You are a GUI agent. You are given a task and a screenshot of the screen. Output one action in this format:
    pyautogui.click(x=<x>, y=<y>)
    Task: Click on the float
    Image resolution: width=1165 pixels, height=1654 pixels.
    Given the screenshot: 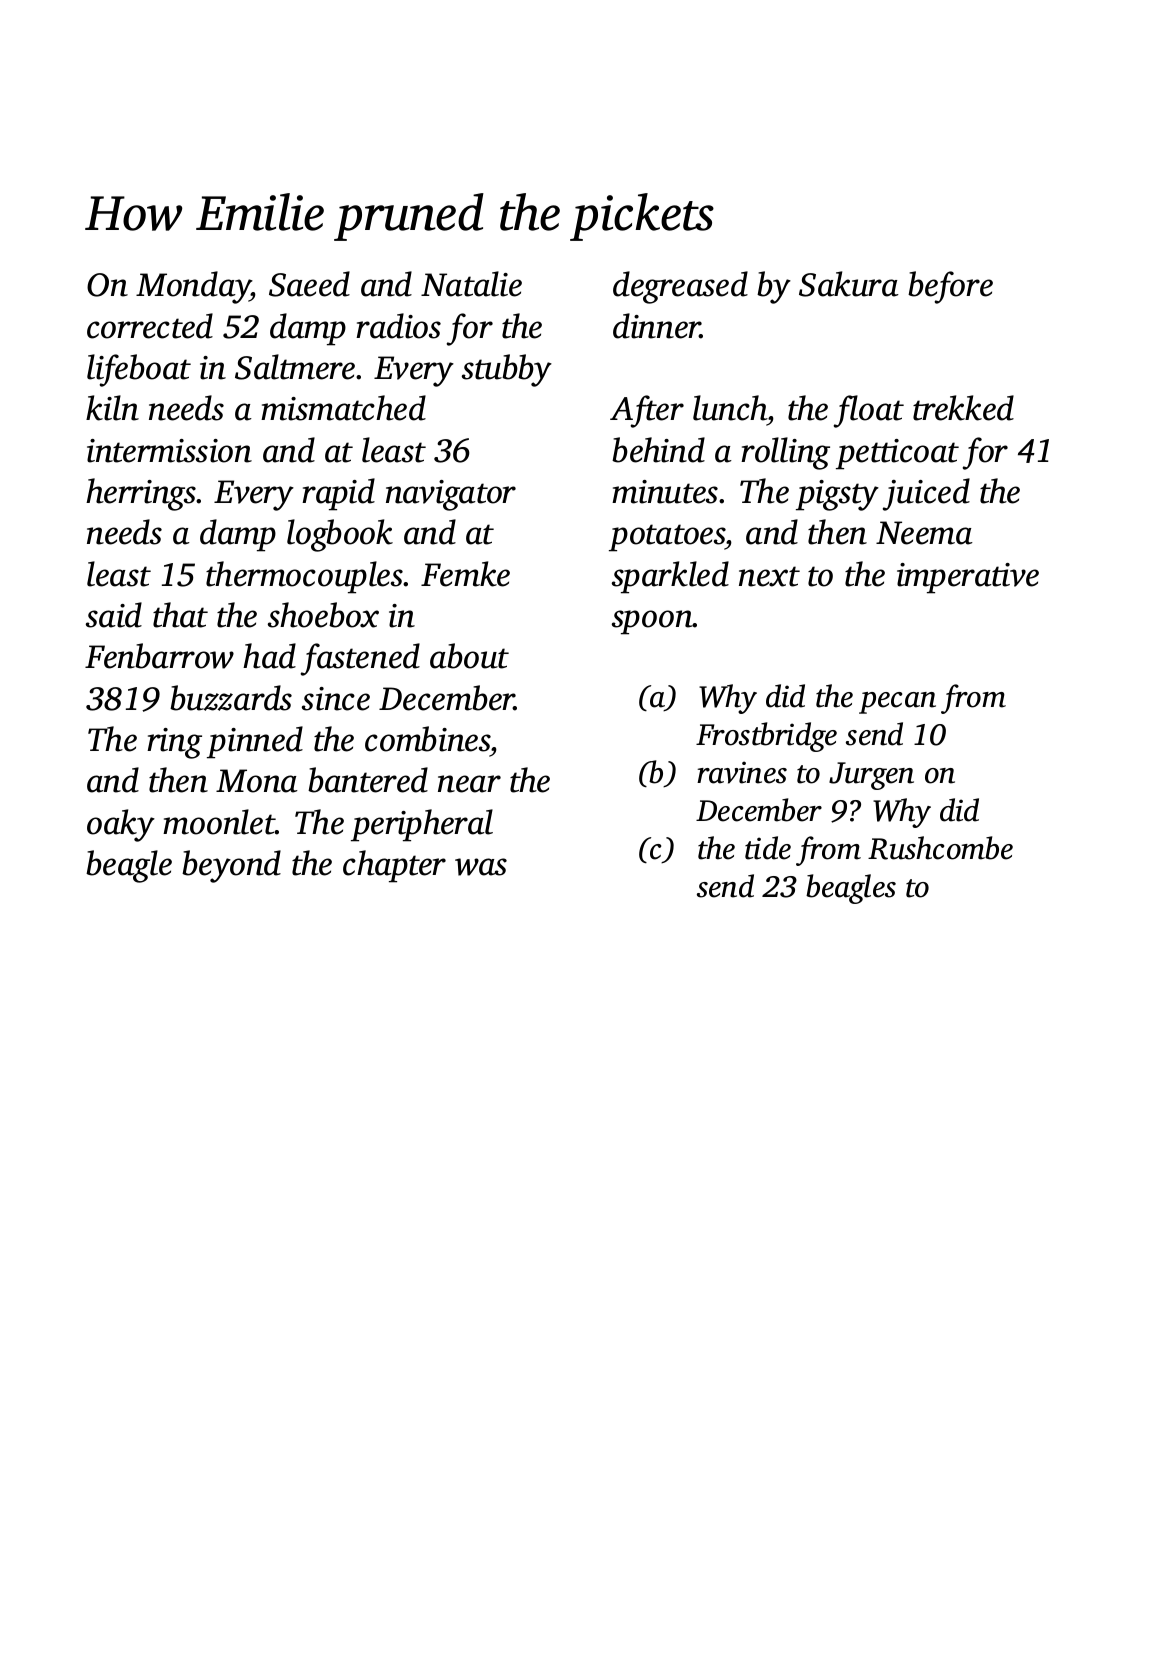 What is the action you would take?
    pyautogui.click(x=869, y=411)
